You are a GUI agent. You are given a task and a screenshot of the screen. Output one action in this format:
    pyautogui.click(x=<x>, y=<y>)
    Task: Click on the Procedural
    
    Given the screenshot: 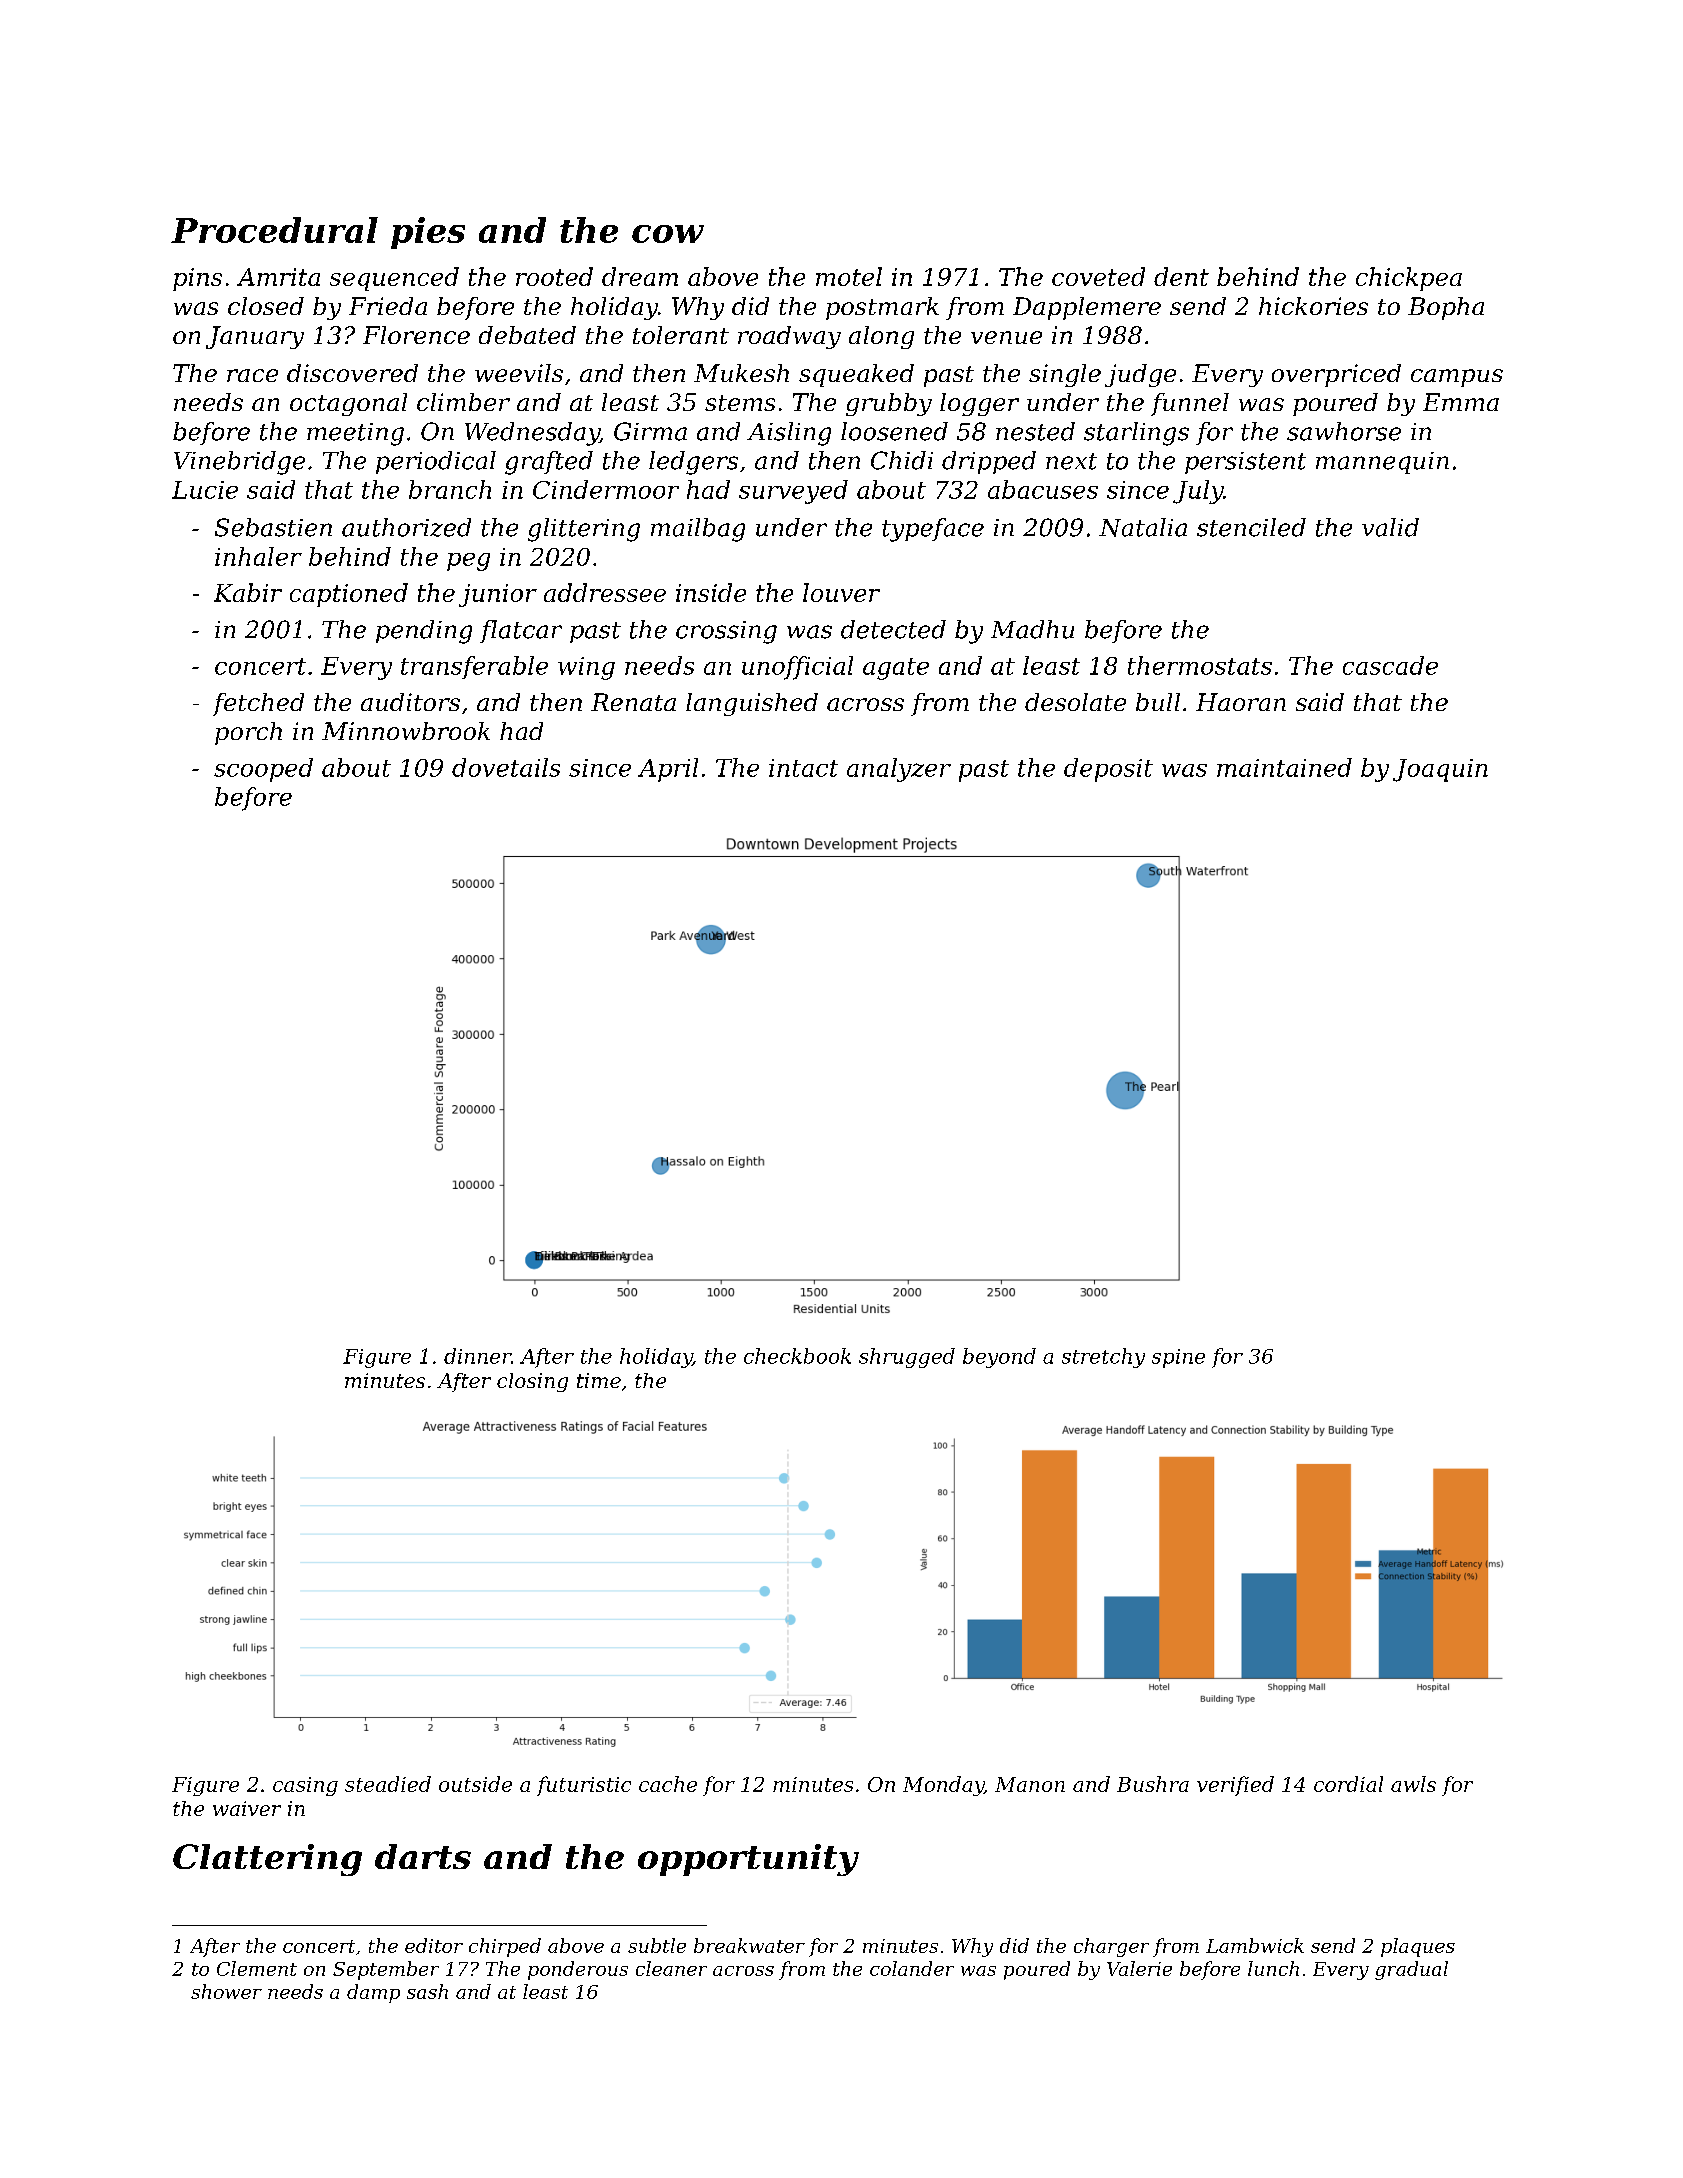 What is the action you would take?
    pyautogui.click(x=274, y=230)
